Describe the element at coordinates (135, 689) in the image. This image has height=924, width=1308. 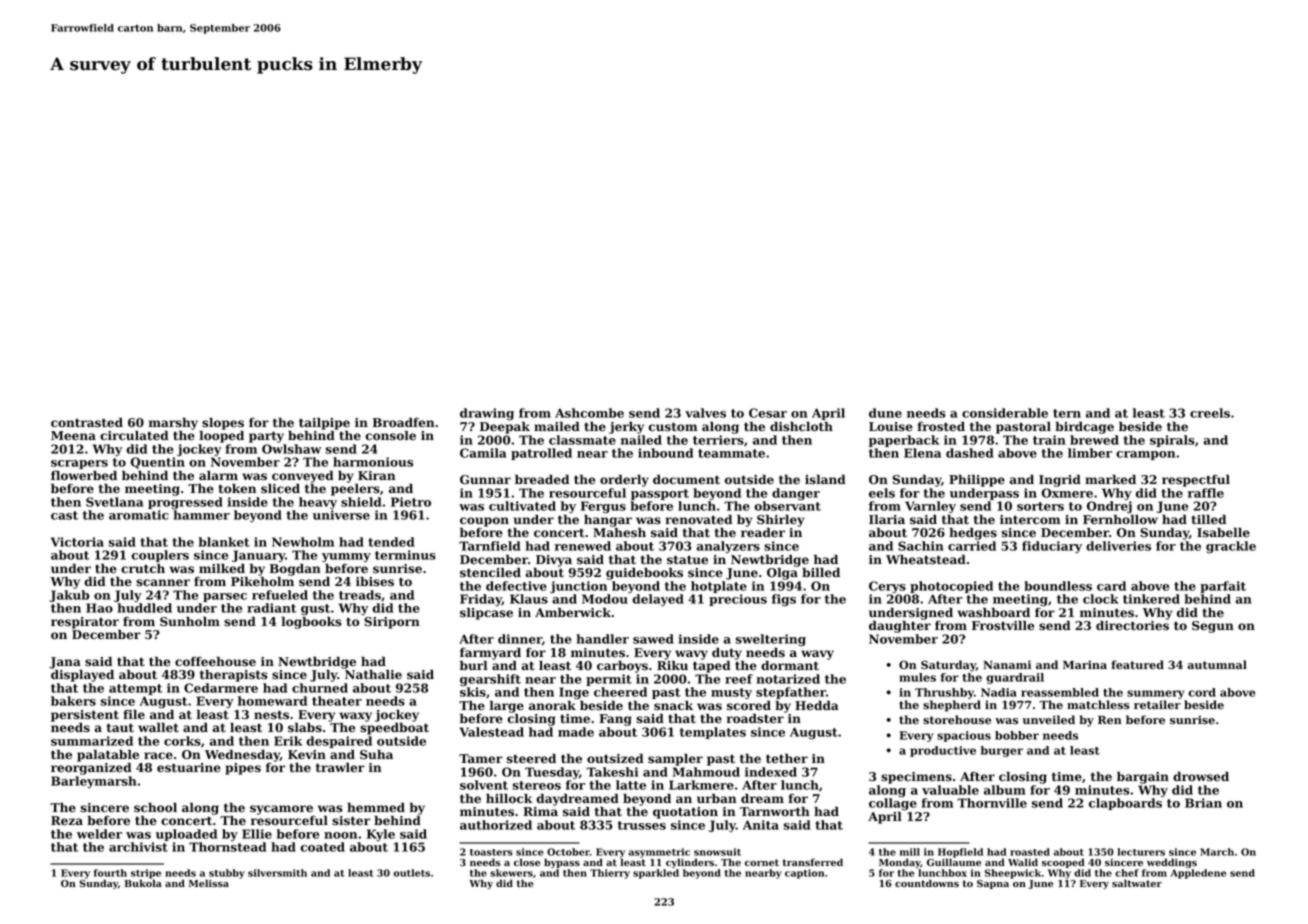
I see `attempt` at that location.
